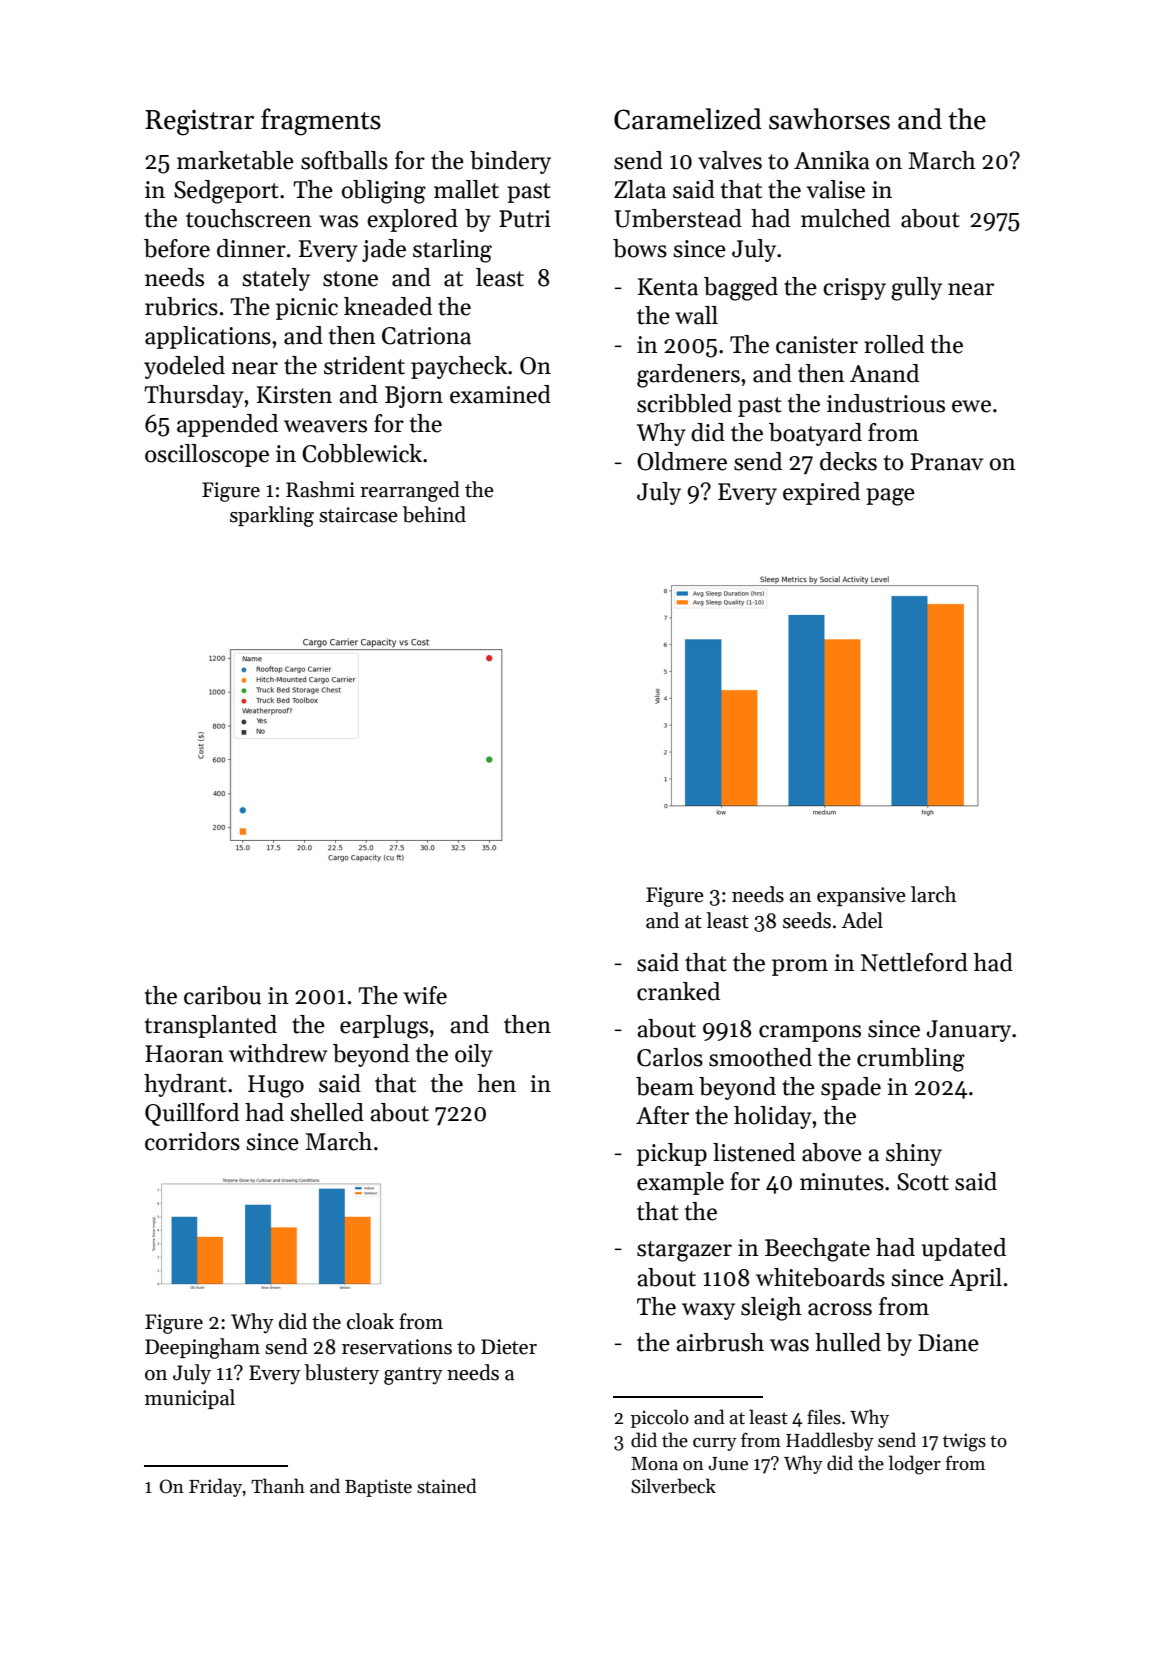 The image size is (1165, 1654). What do you see at coordinates (851, 1088) in the page?
I see `spade` at bounding box center [851, 1088].
